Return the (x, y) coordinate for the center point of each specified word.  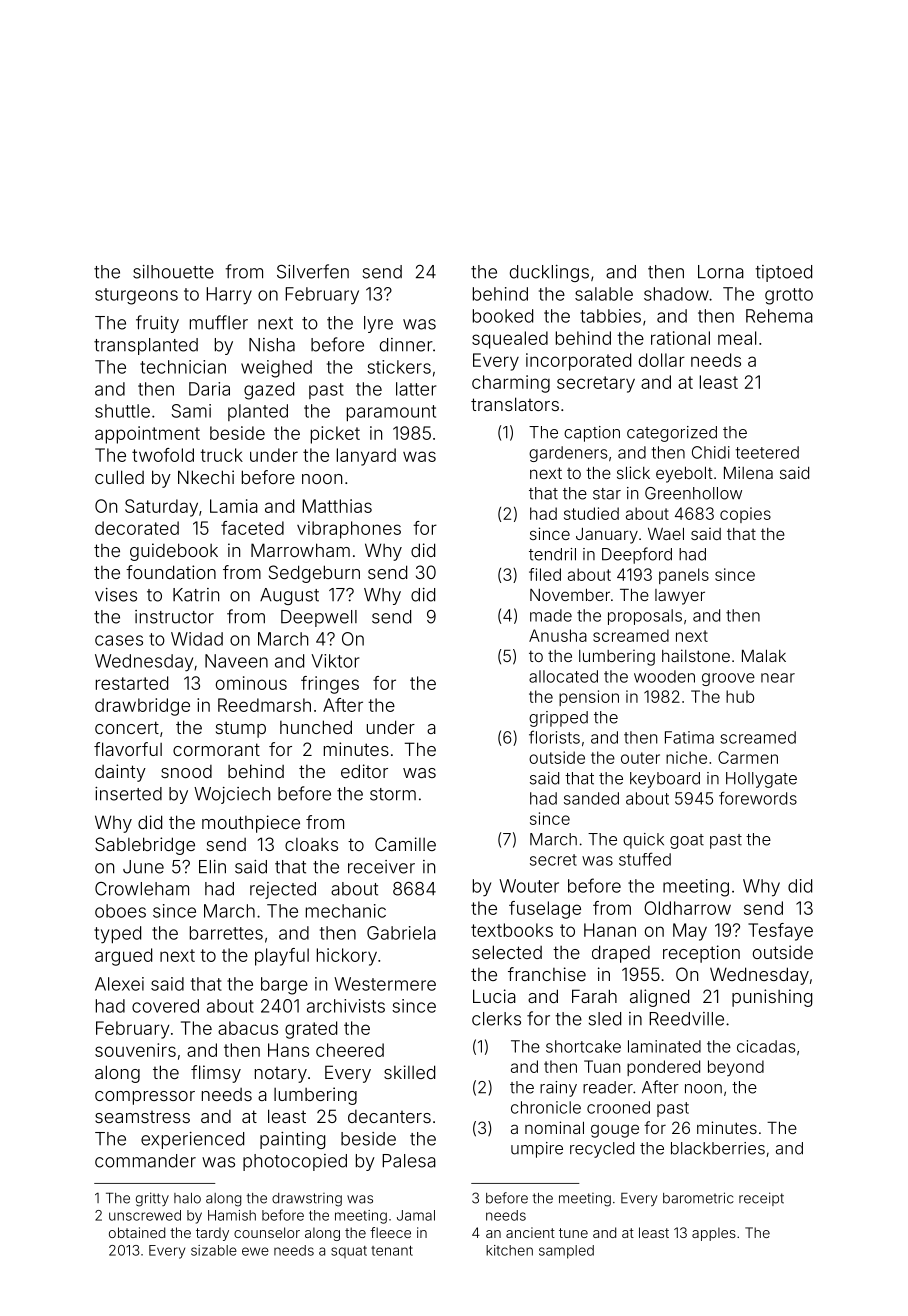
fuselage (545, 910)
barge (284, 986)
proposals (645, 617)
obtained (137, 1232)
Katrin (196, 595)
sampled (566, 1252)
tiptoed (783, 273)
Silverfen (313, 271)
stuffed (645, 859)
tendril (552, 554)
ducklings (549, 273)
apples (714, 1234)
